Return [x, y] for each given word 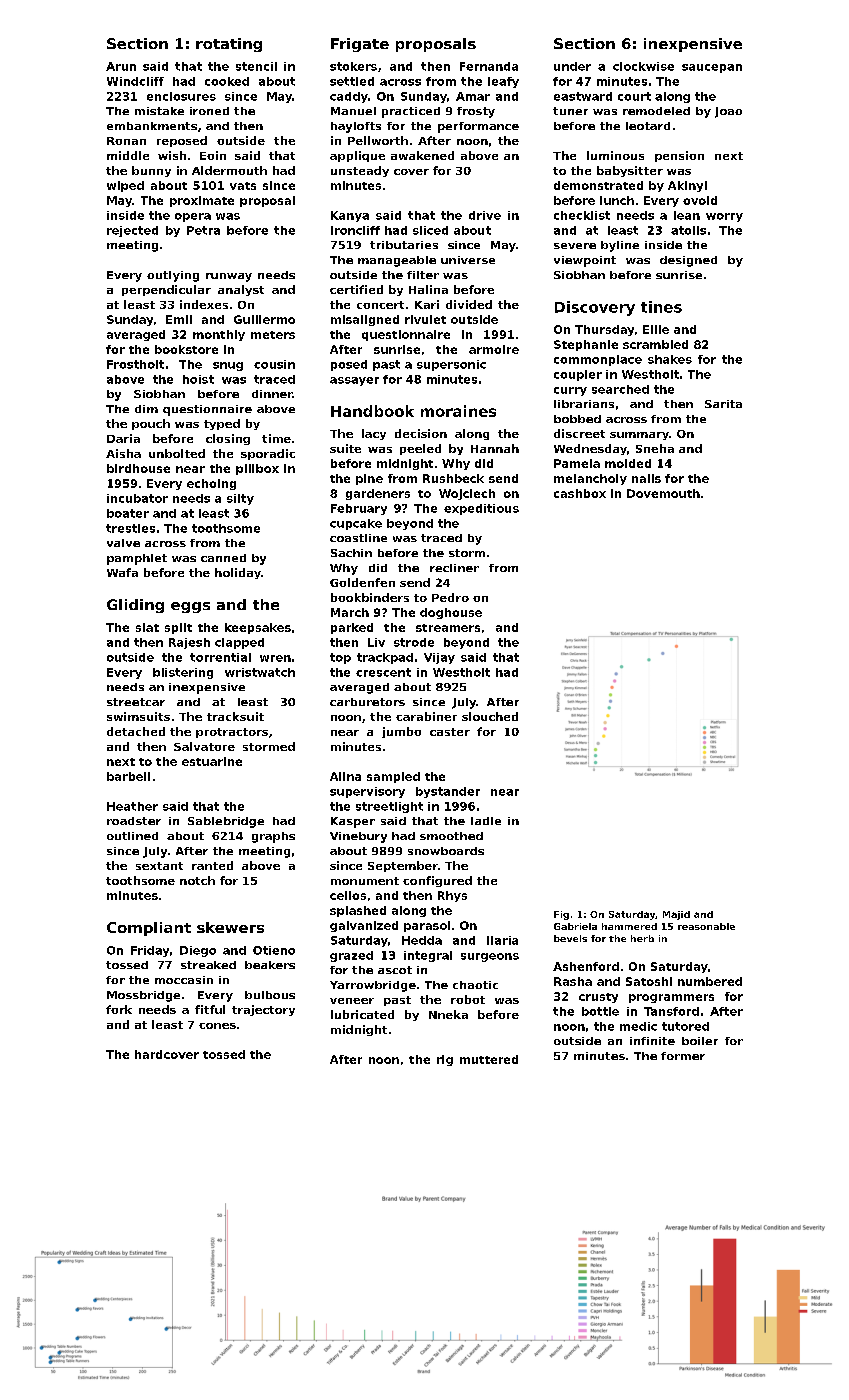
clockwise [643, 66]
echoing [211, 484]
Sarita [723, 404]
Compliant [149, 929]
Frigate [360, 45]
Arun [121, 66]
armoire [494, 349]
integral [428, 956]
